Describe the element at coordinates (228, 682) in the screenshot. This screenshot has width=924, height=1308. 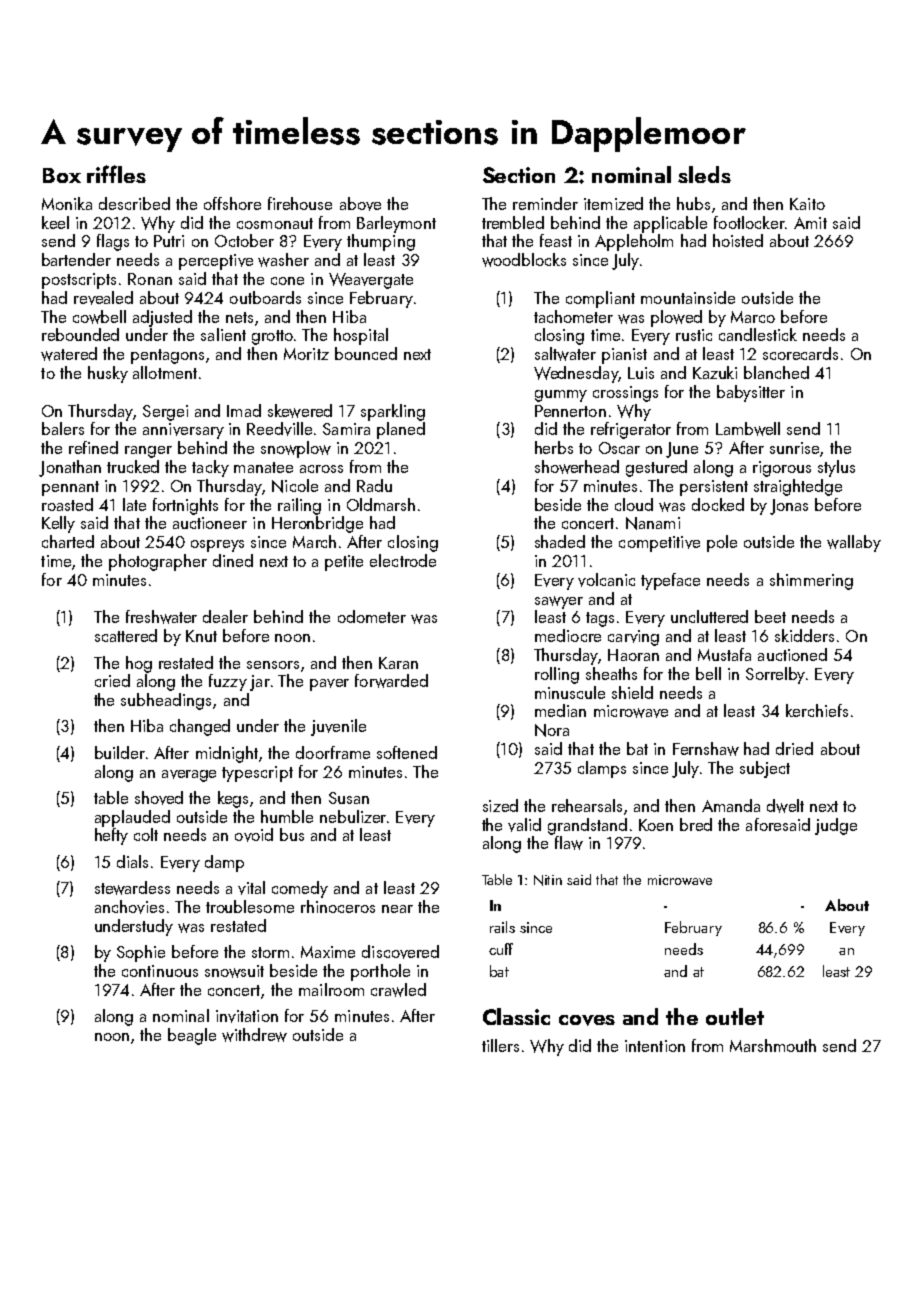
I see `fuzzy` at that location.
